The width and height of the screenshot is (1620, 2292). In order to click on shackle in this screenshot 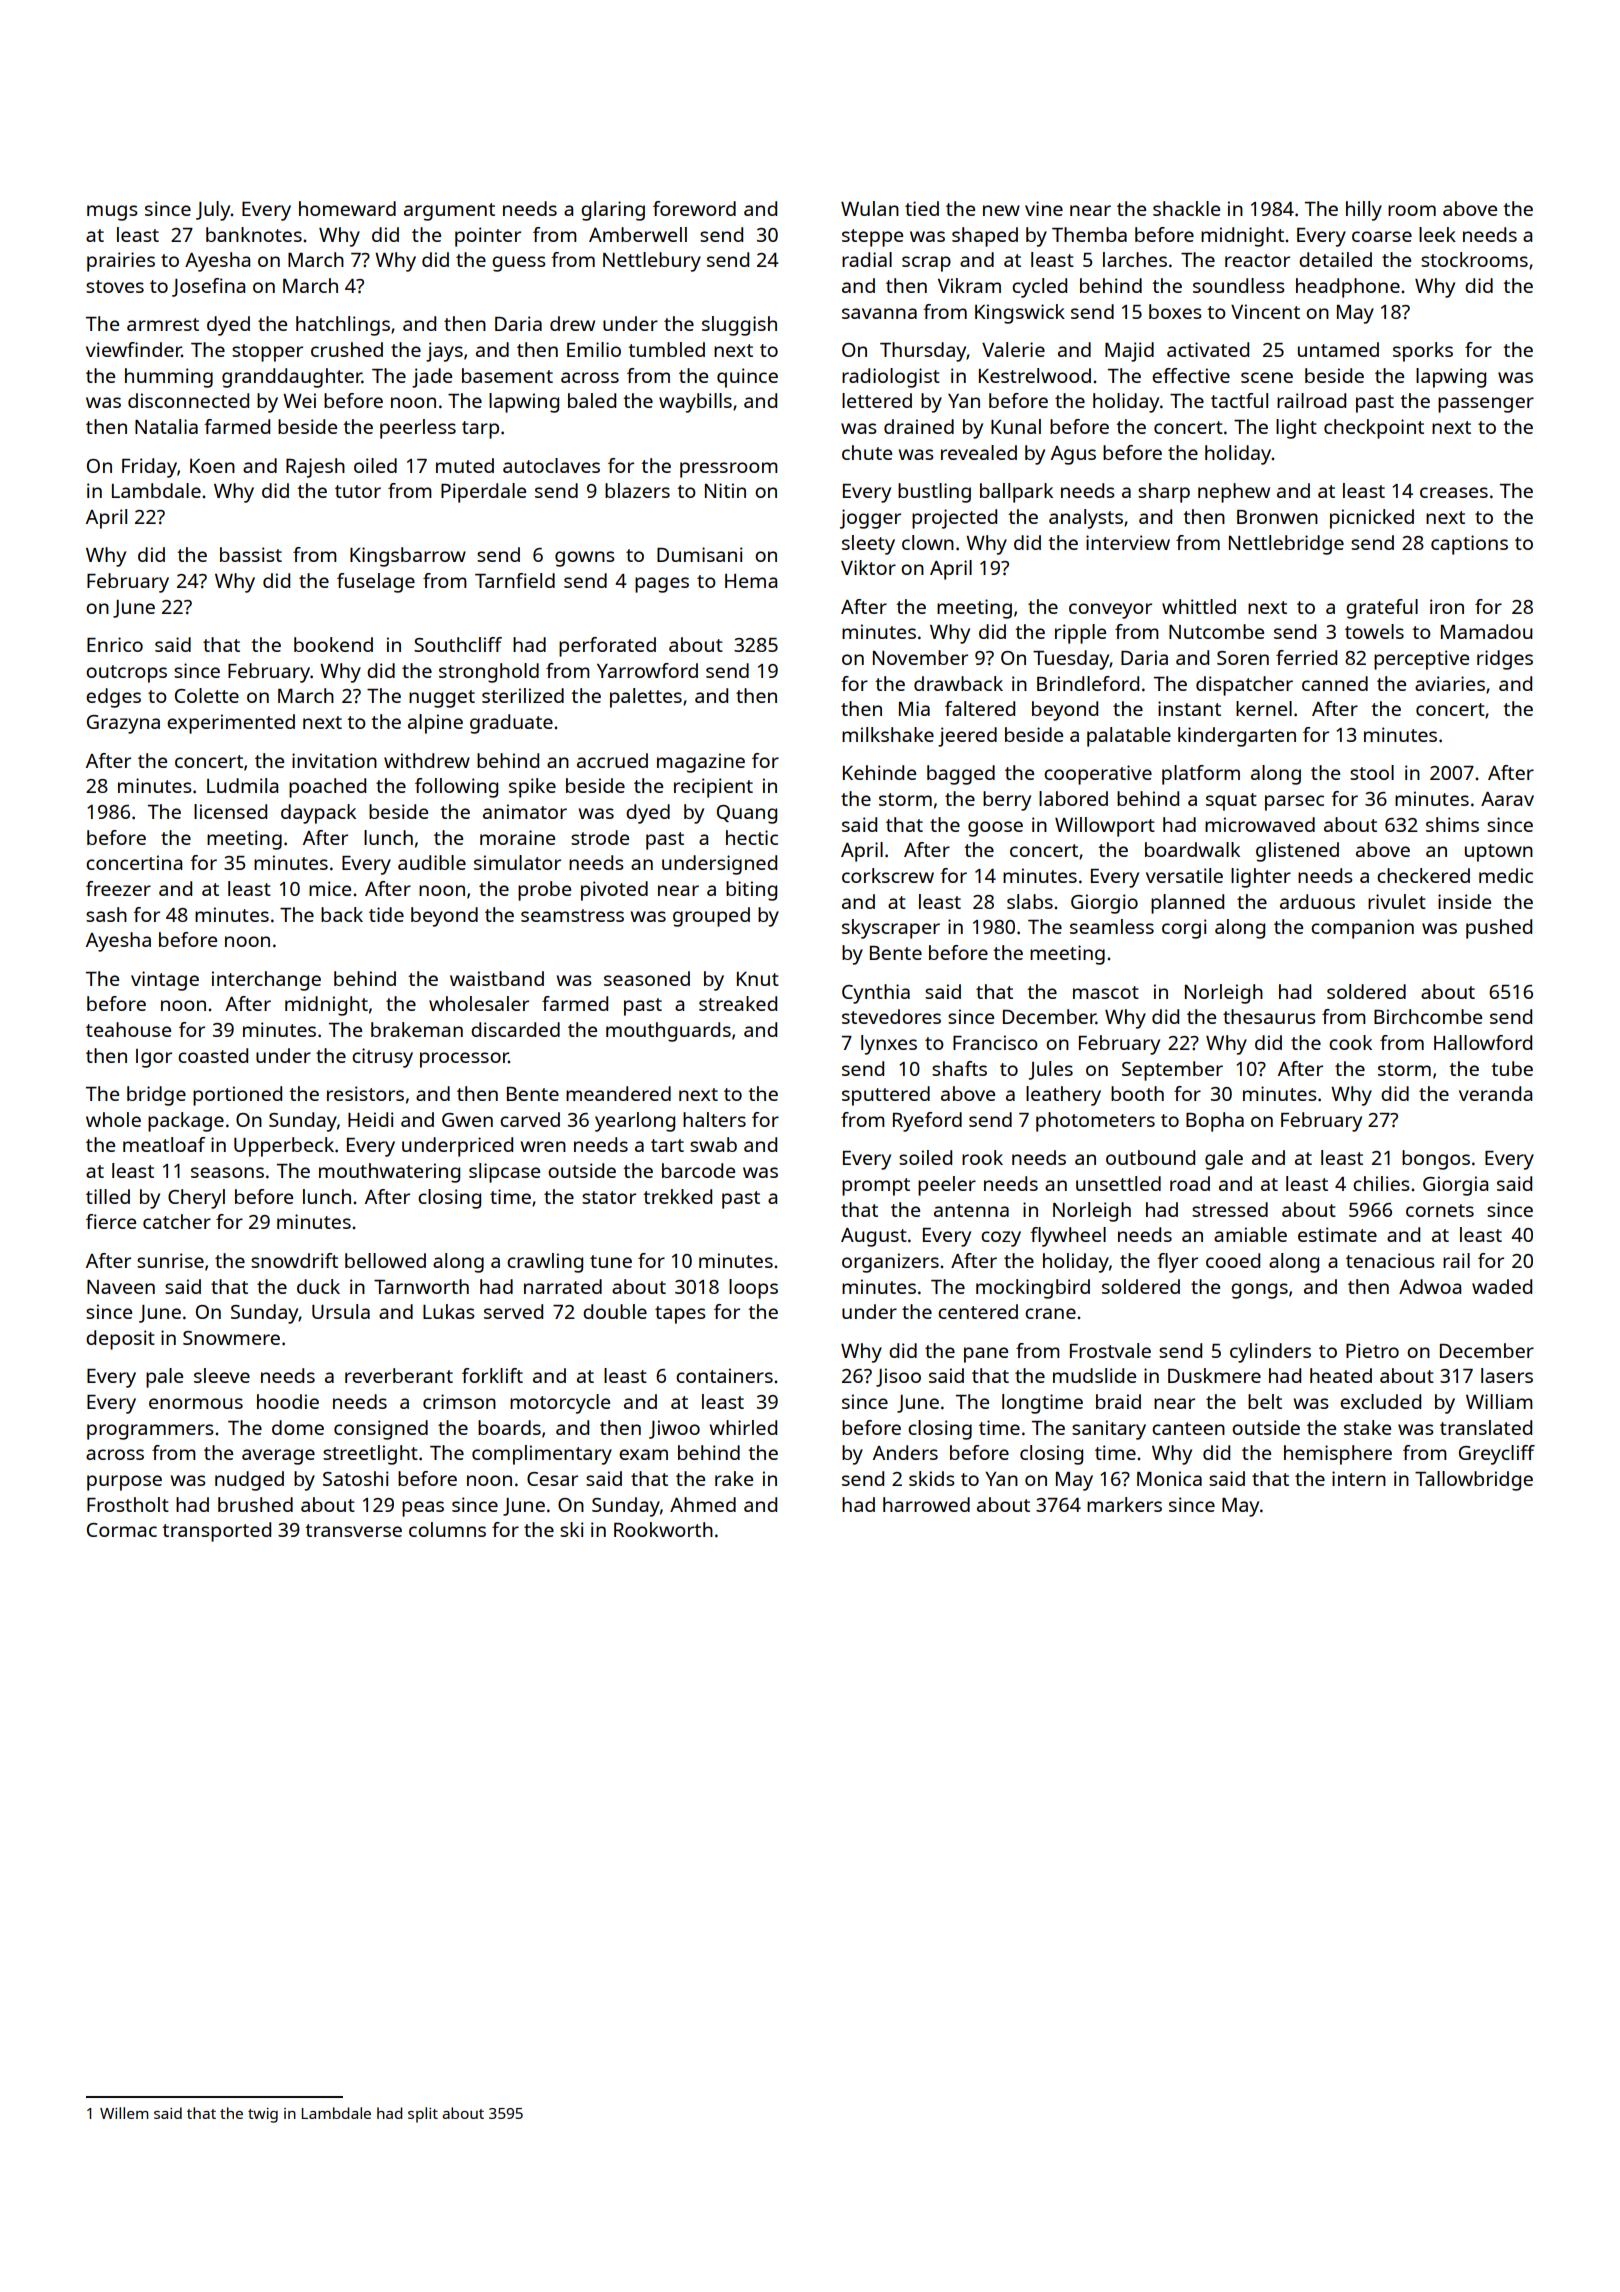, I will do `click(1186, 208)`.
